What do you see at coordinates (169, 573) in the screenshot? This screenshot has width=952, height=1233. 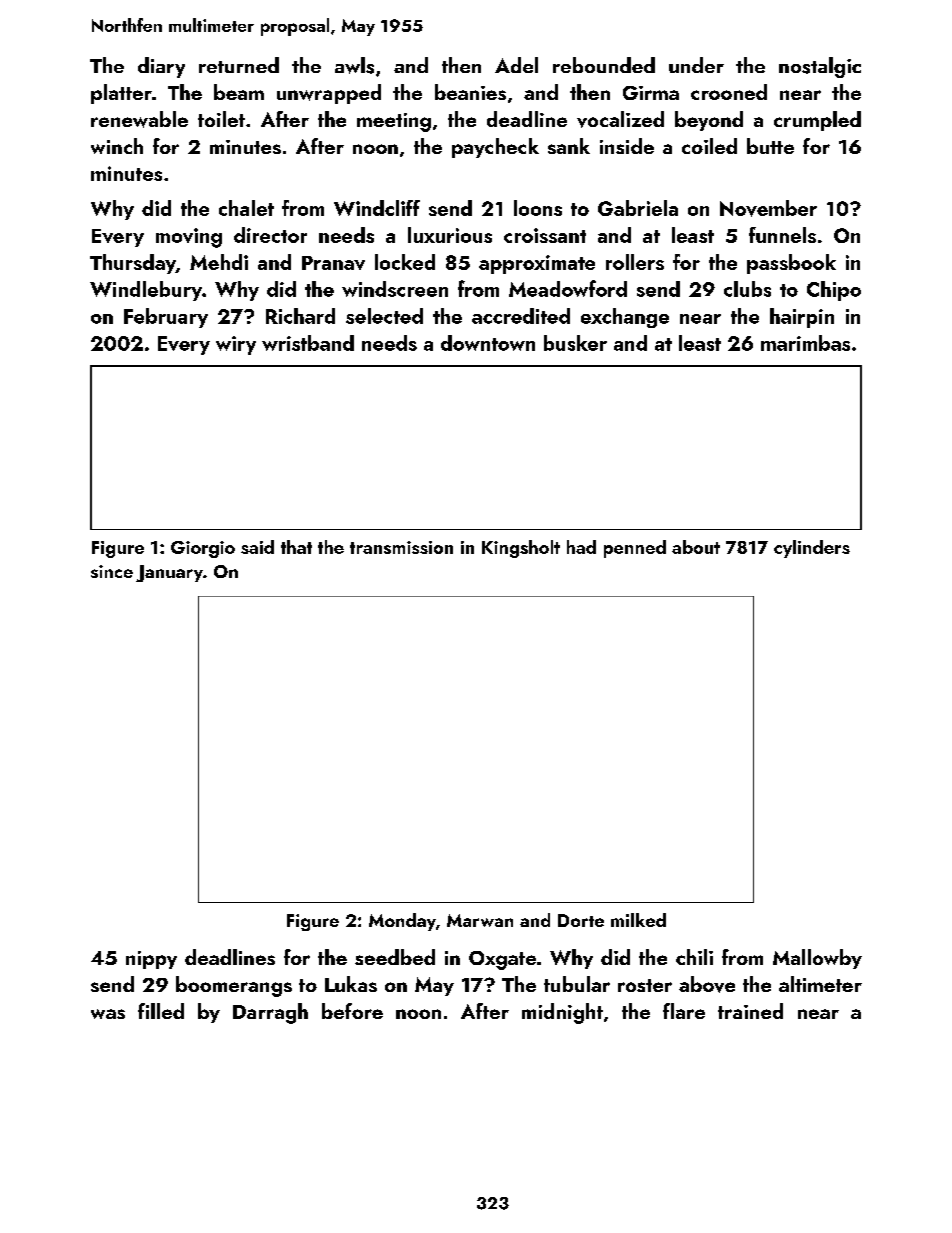 I see `January` at bounding box center [169, 573].
